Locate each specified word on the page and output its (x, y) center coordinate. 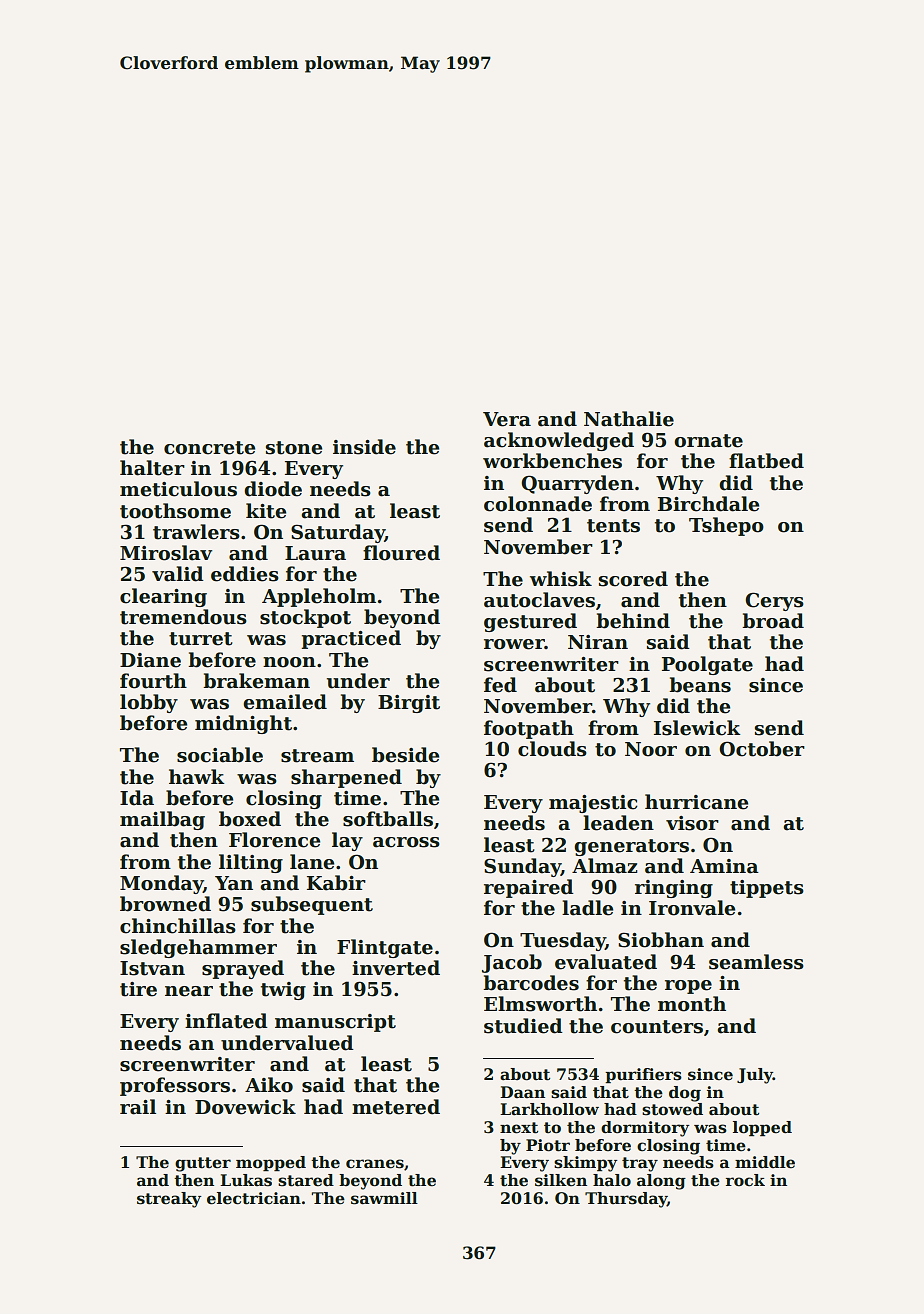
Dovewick (245, 1107)
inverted (396, 968)
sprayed (243, 969)
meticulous (178, 489)
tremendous (183, 617)
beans (700, 685)
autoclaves (539, 600)
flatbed (766, 461)
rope (688, 987)
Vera (507, 419)
